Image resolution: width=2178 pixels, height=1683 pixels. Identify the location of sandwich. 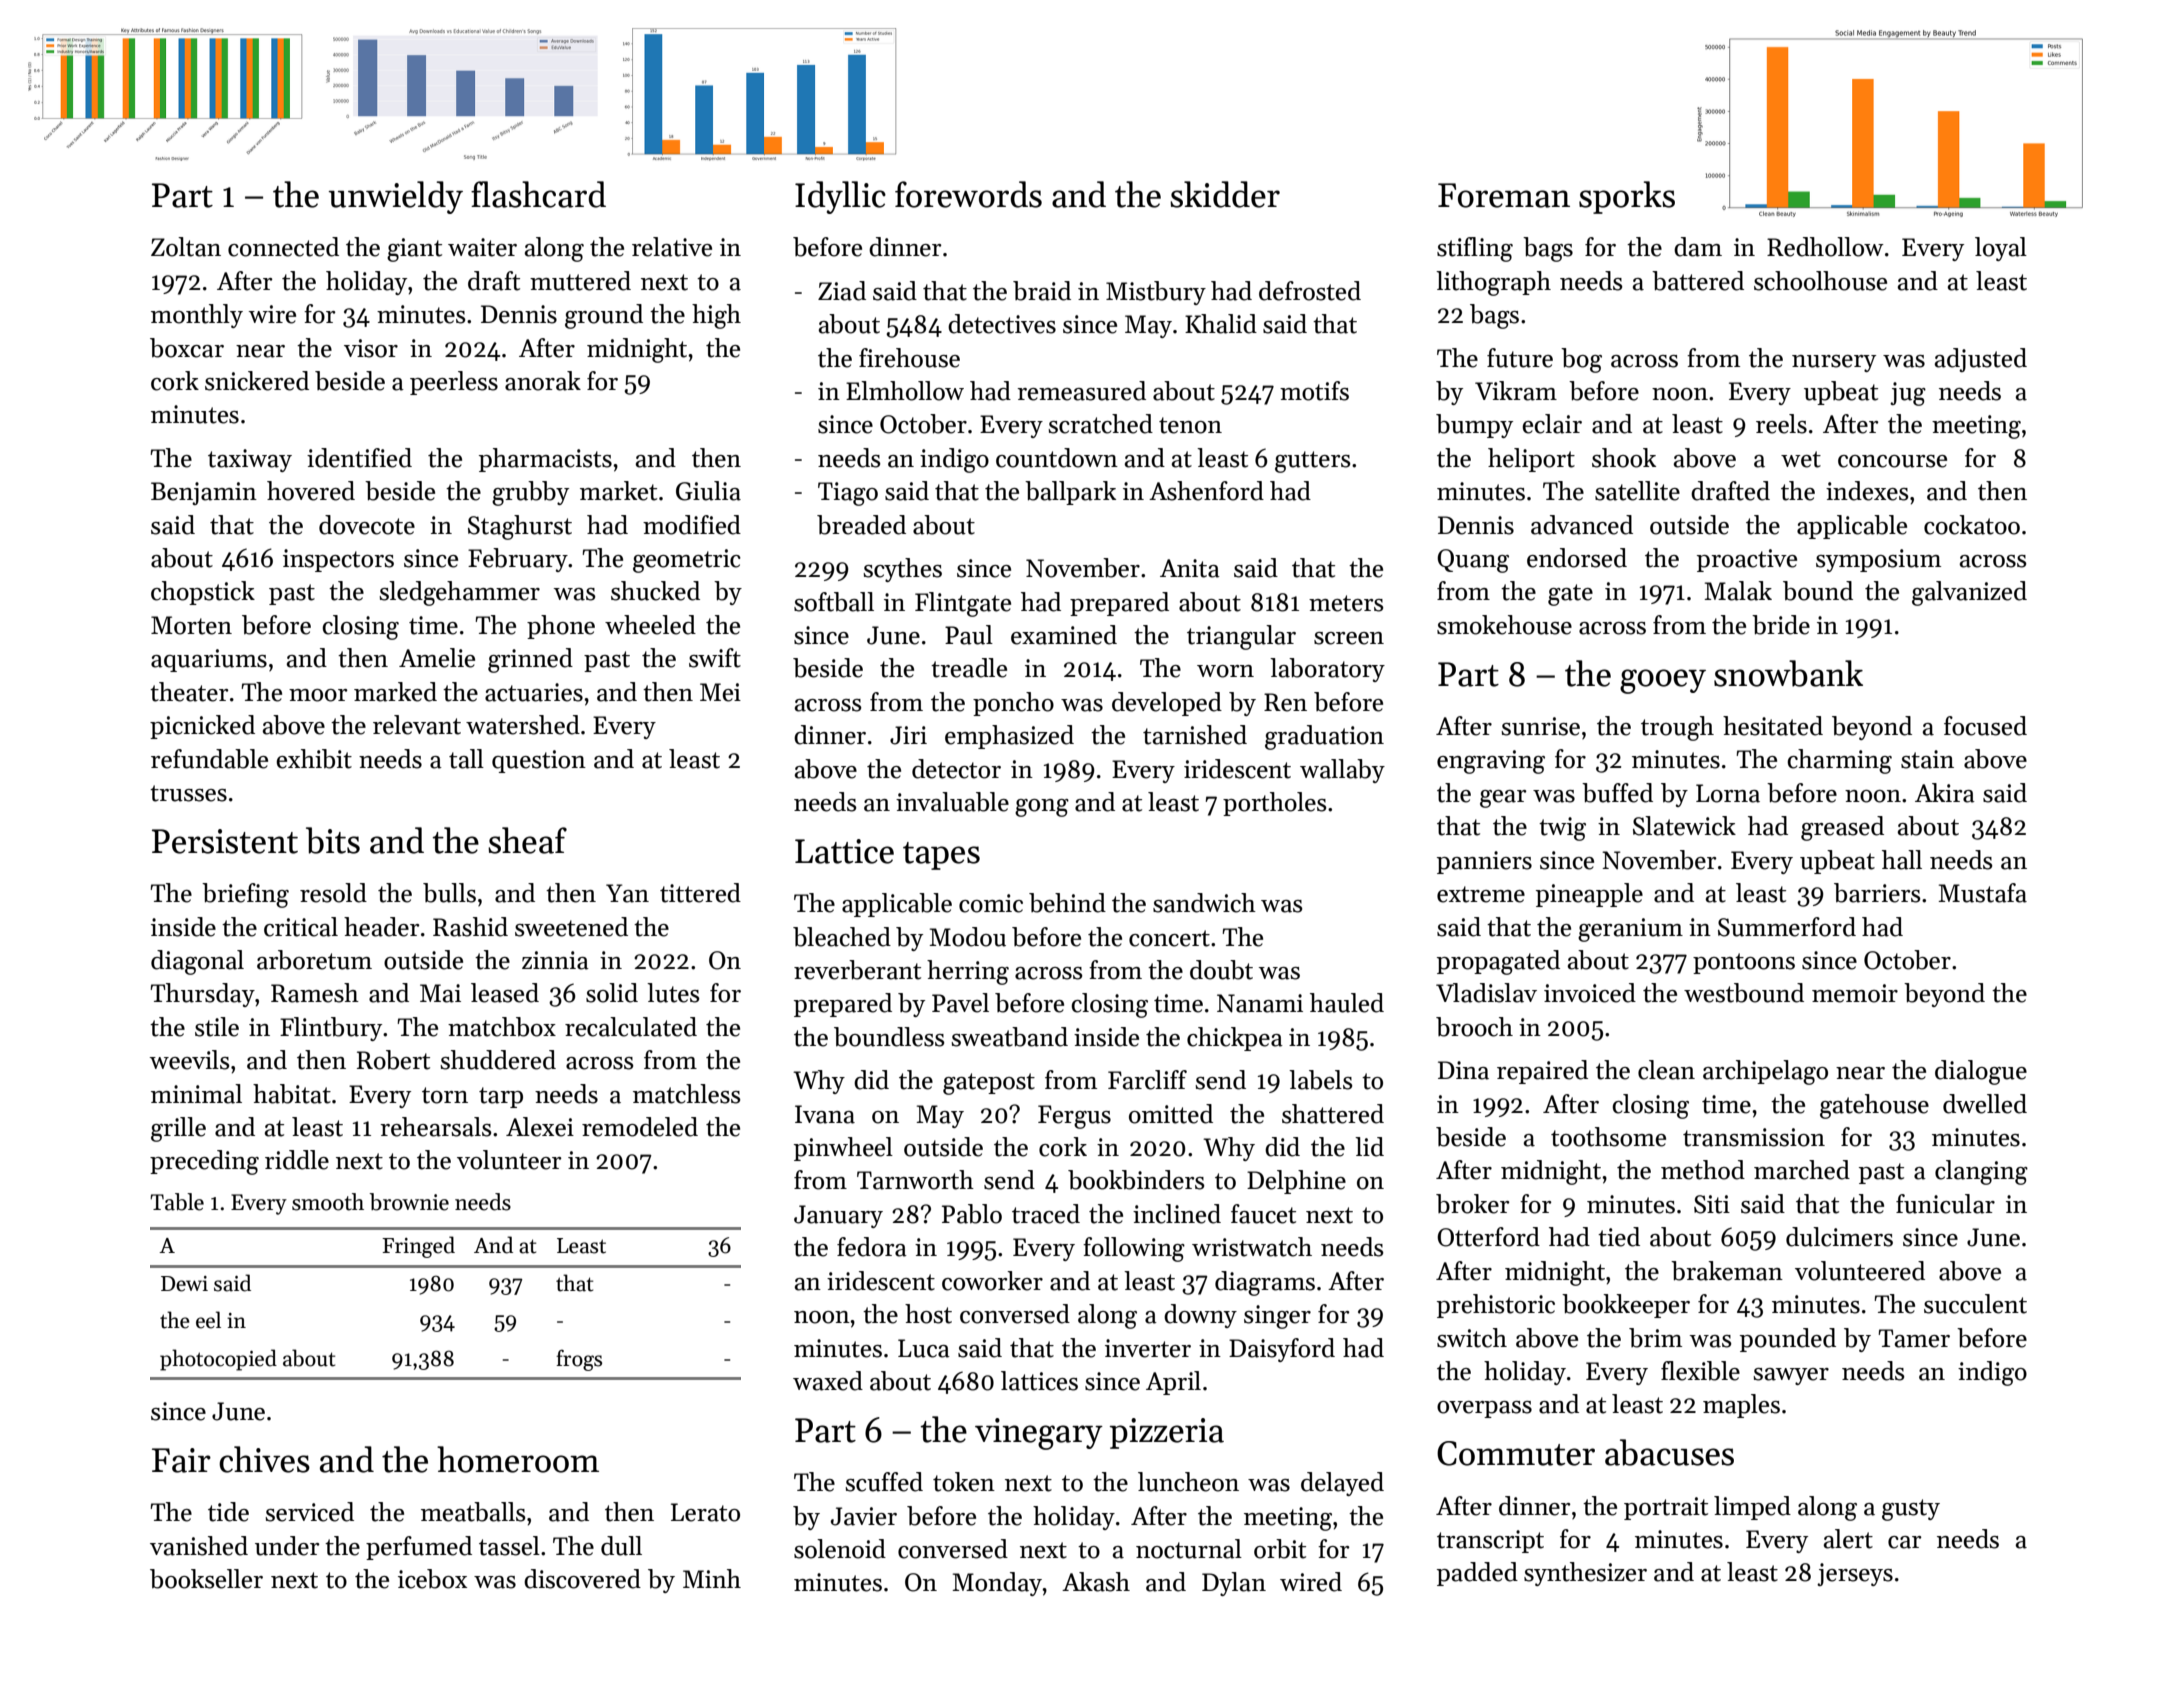
(1204, 903).
